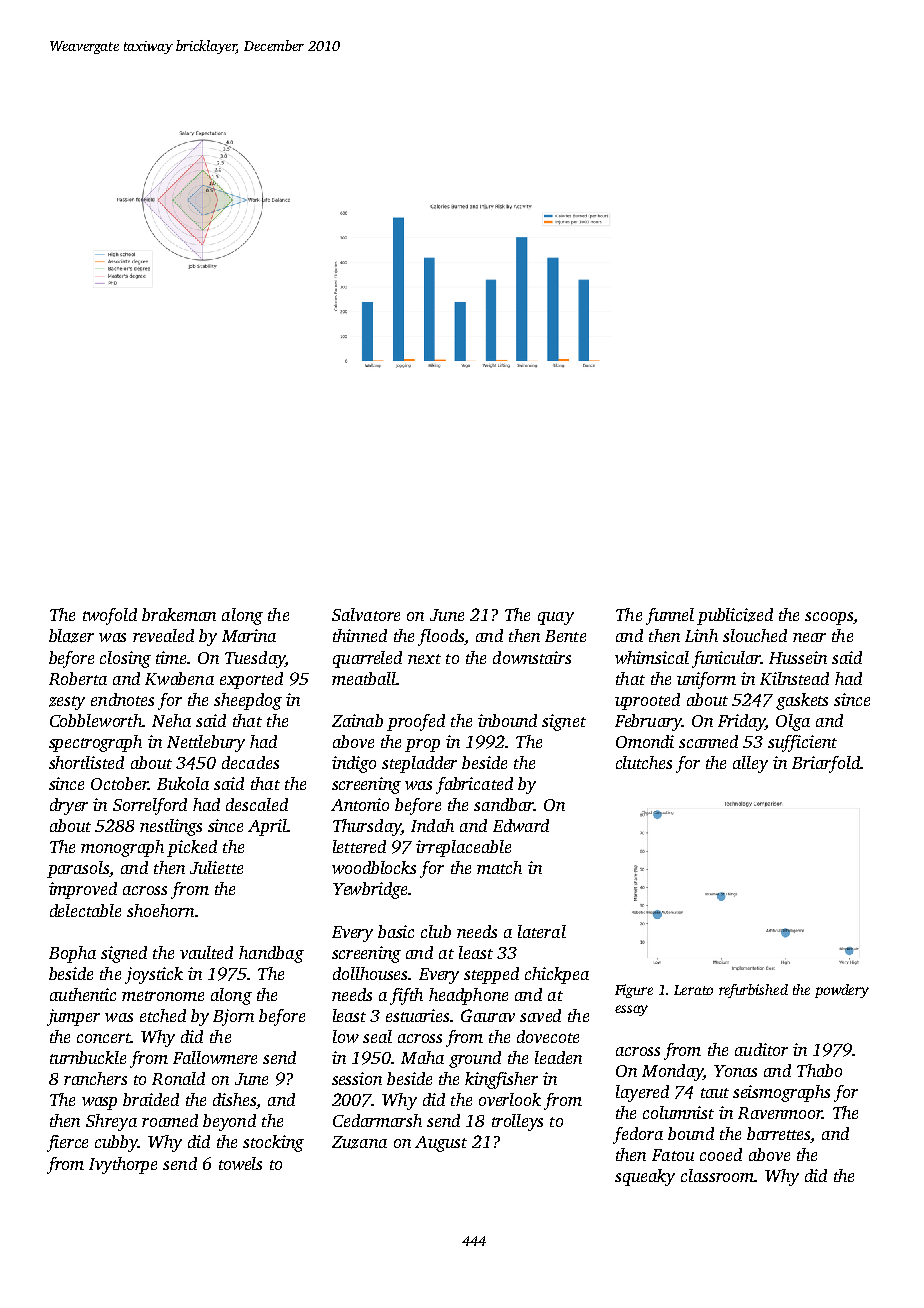 The height and width of the screenshot is (1308, 924). I want to click on meatball, so click(364, 678).
